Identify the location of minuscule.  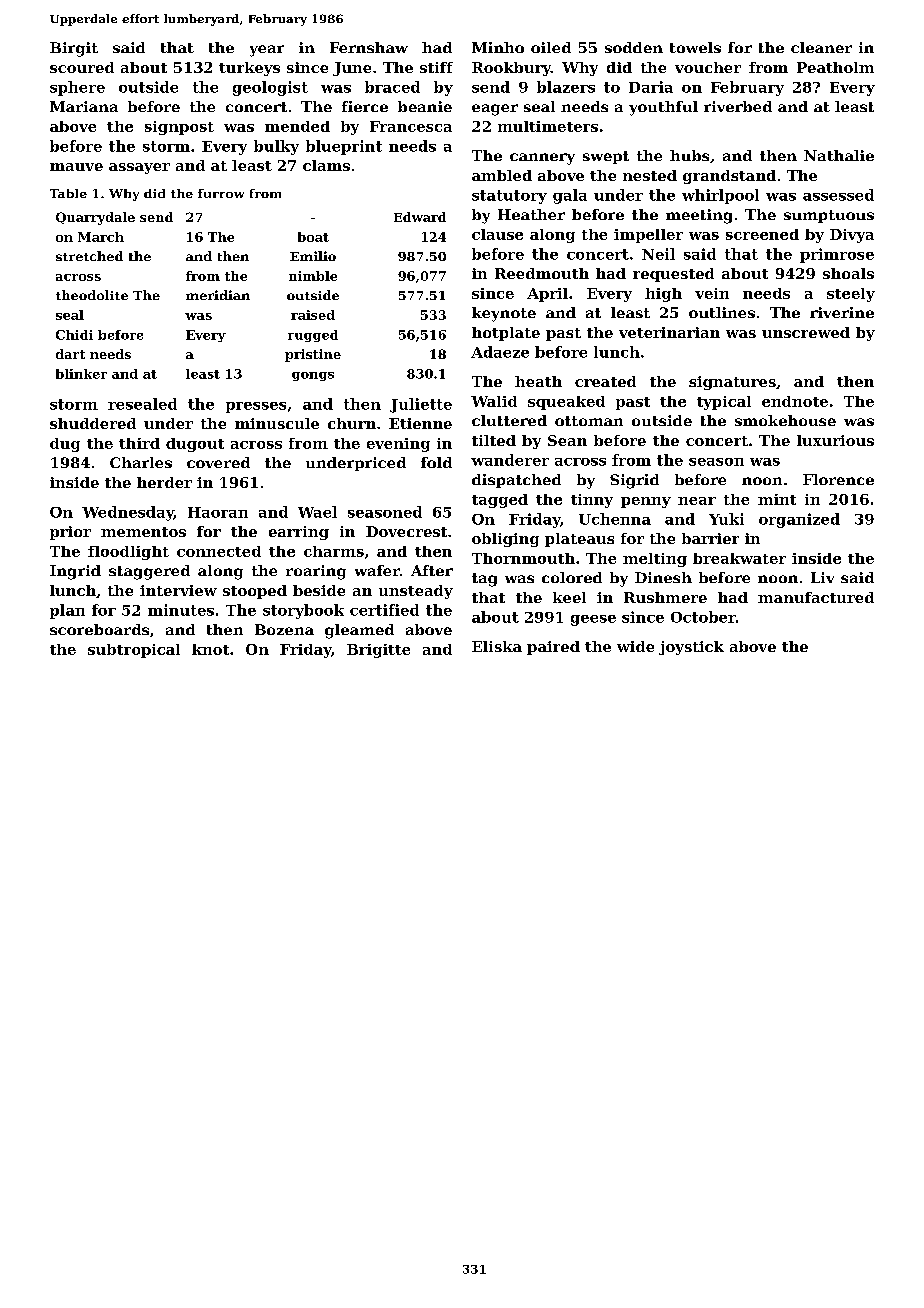
(277, 423).
